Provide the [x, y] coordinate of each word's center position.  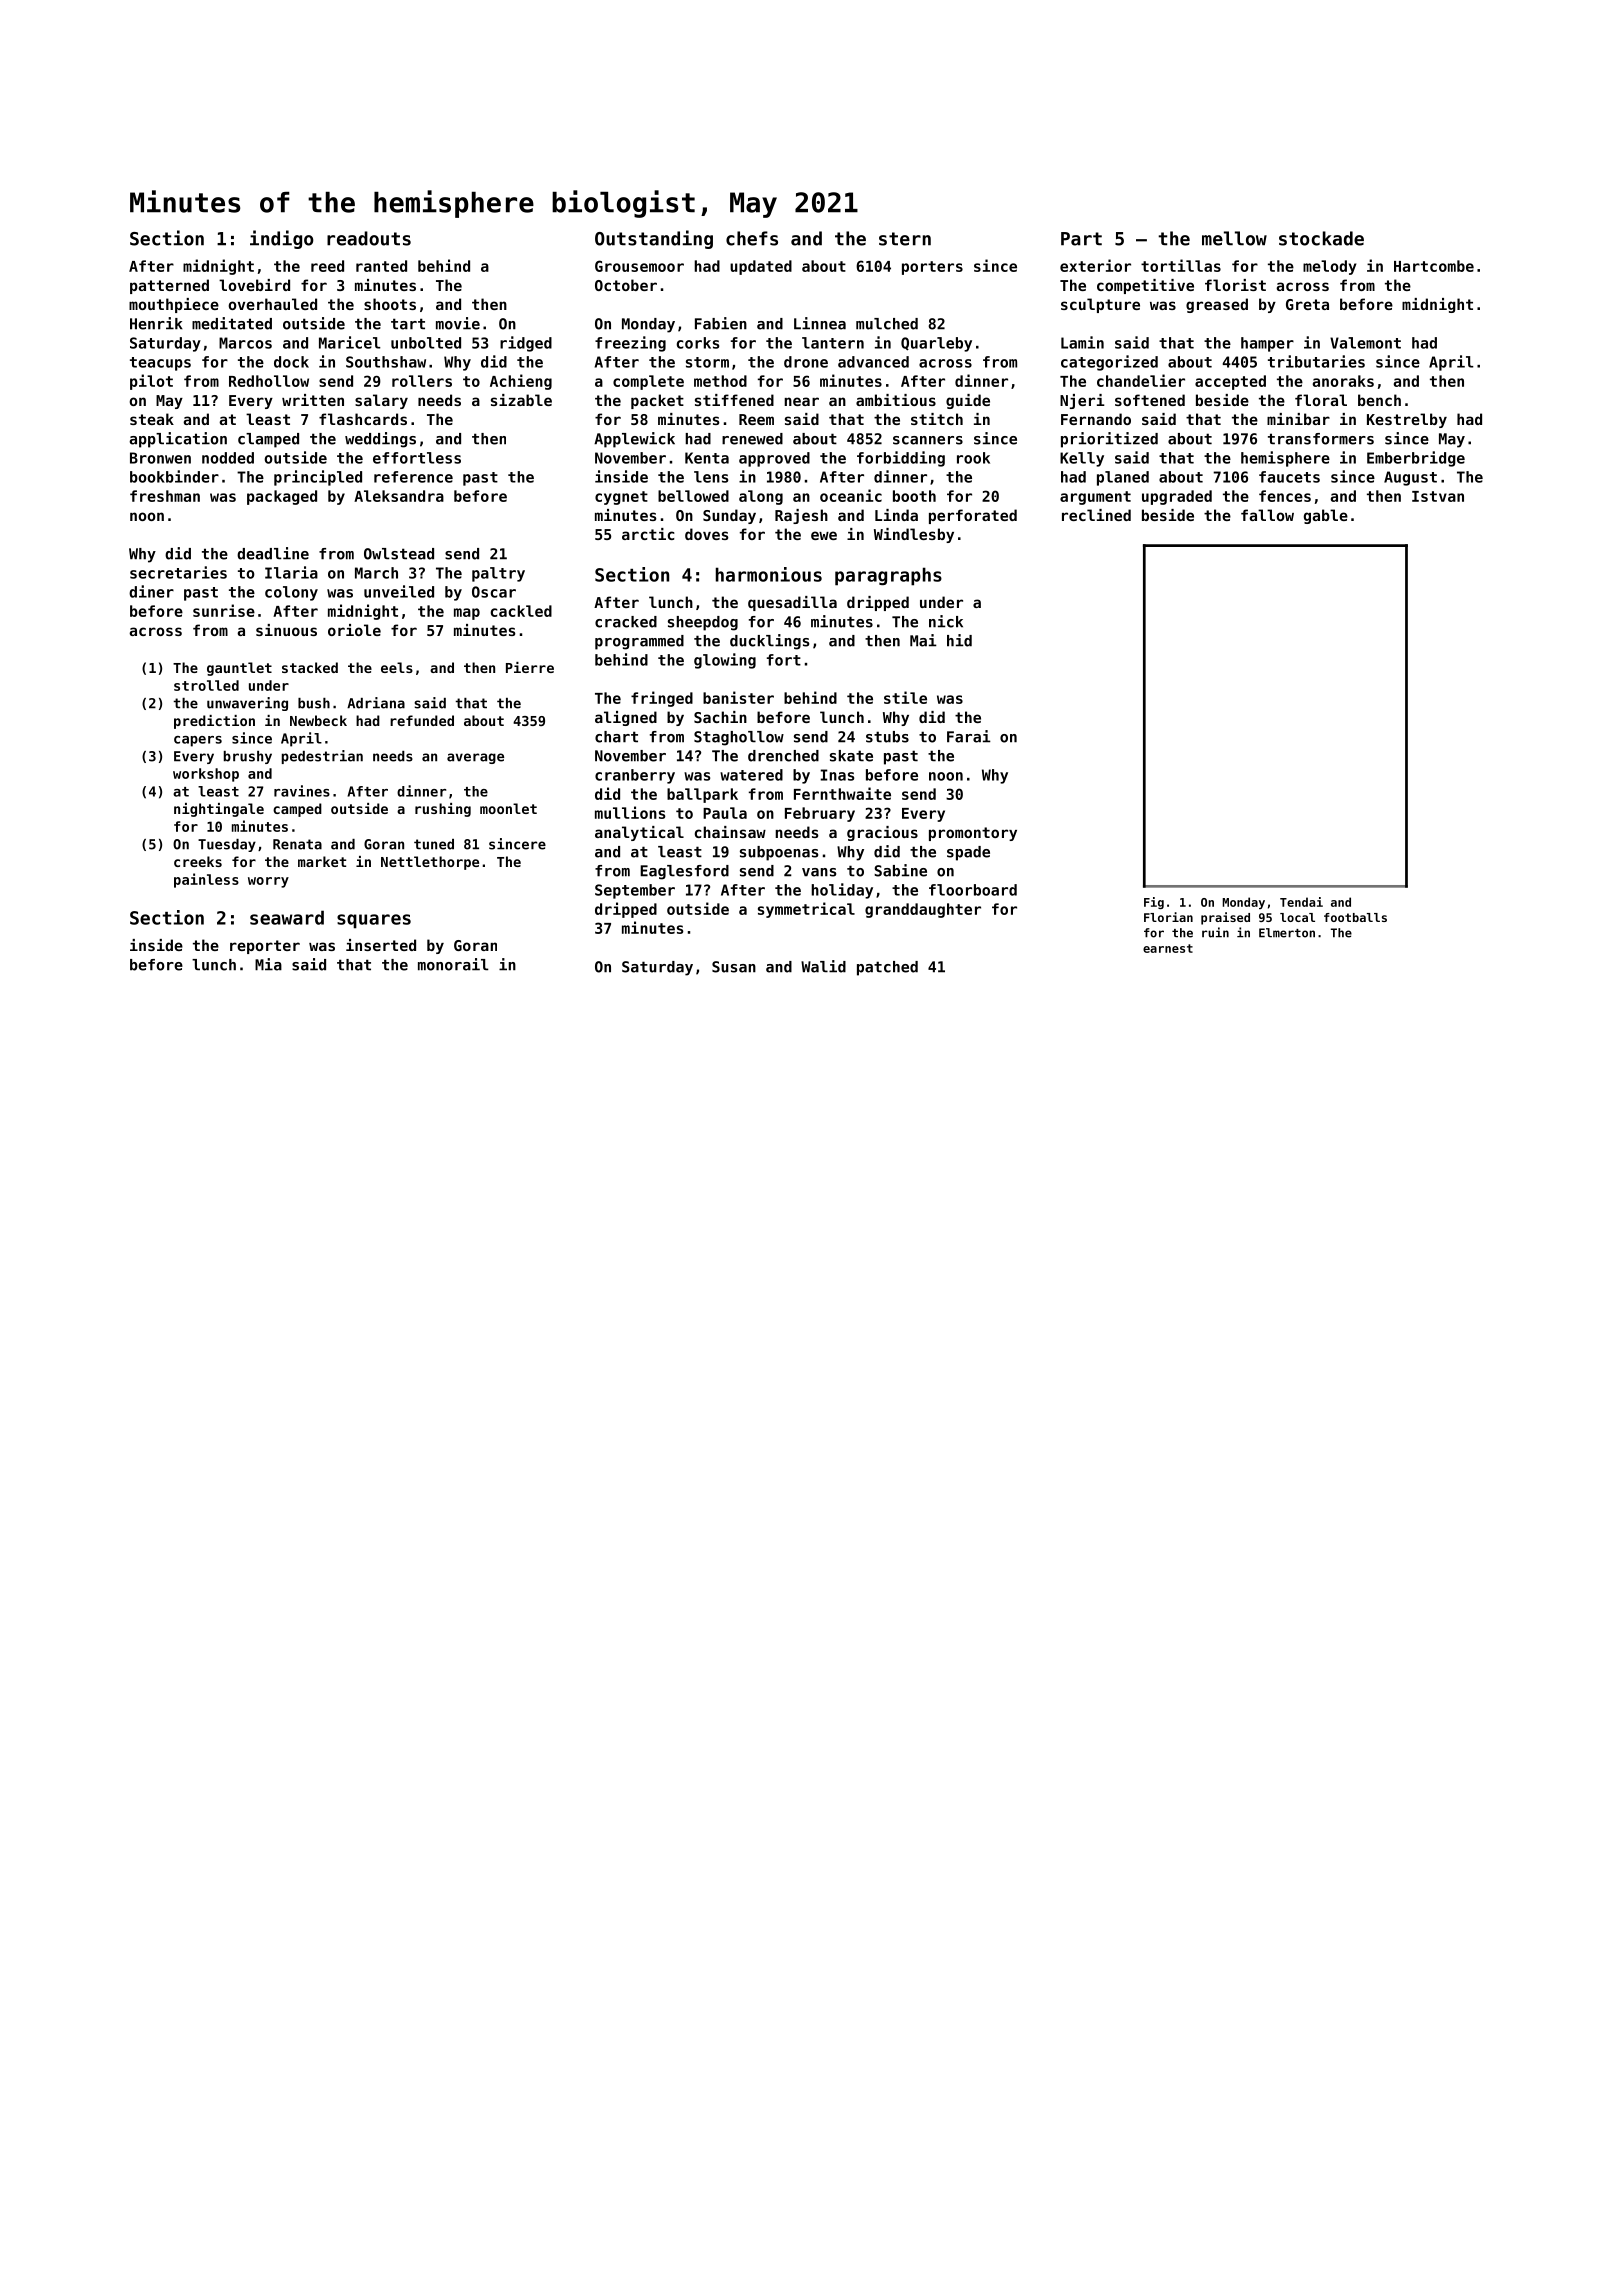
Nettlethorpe [430, 863]
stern [905, 239]
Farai [969, 736]
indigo [282, 239]
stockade [1321, 238]
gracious [882, 833]
